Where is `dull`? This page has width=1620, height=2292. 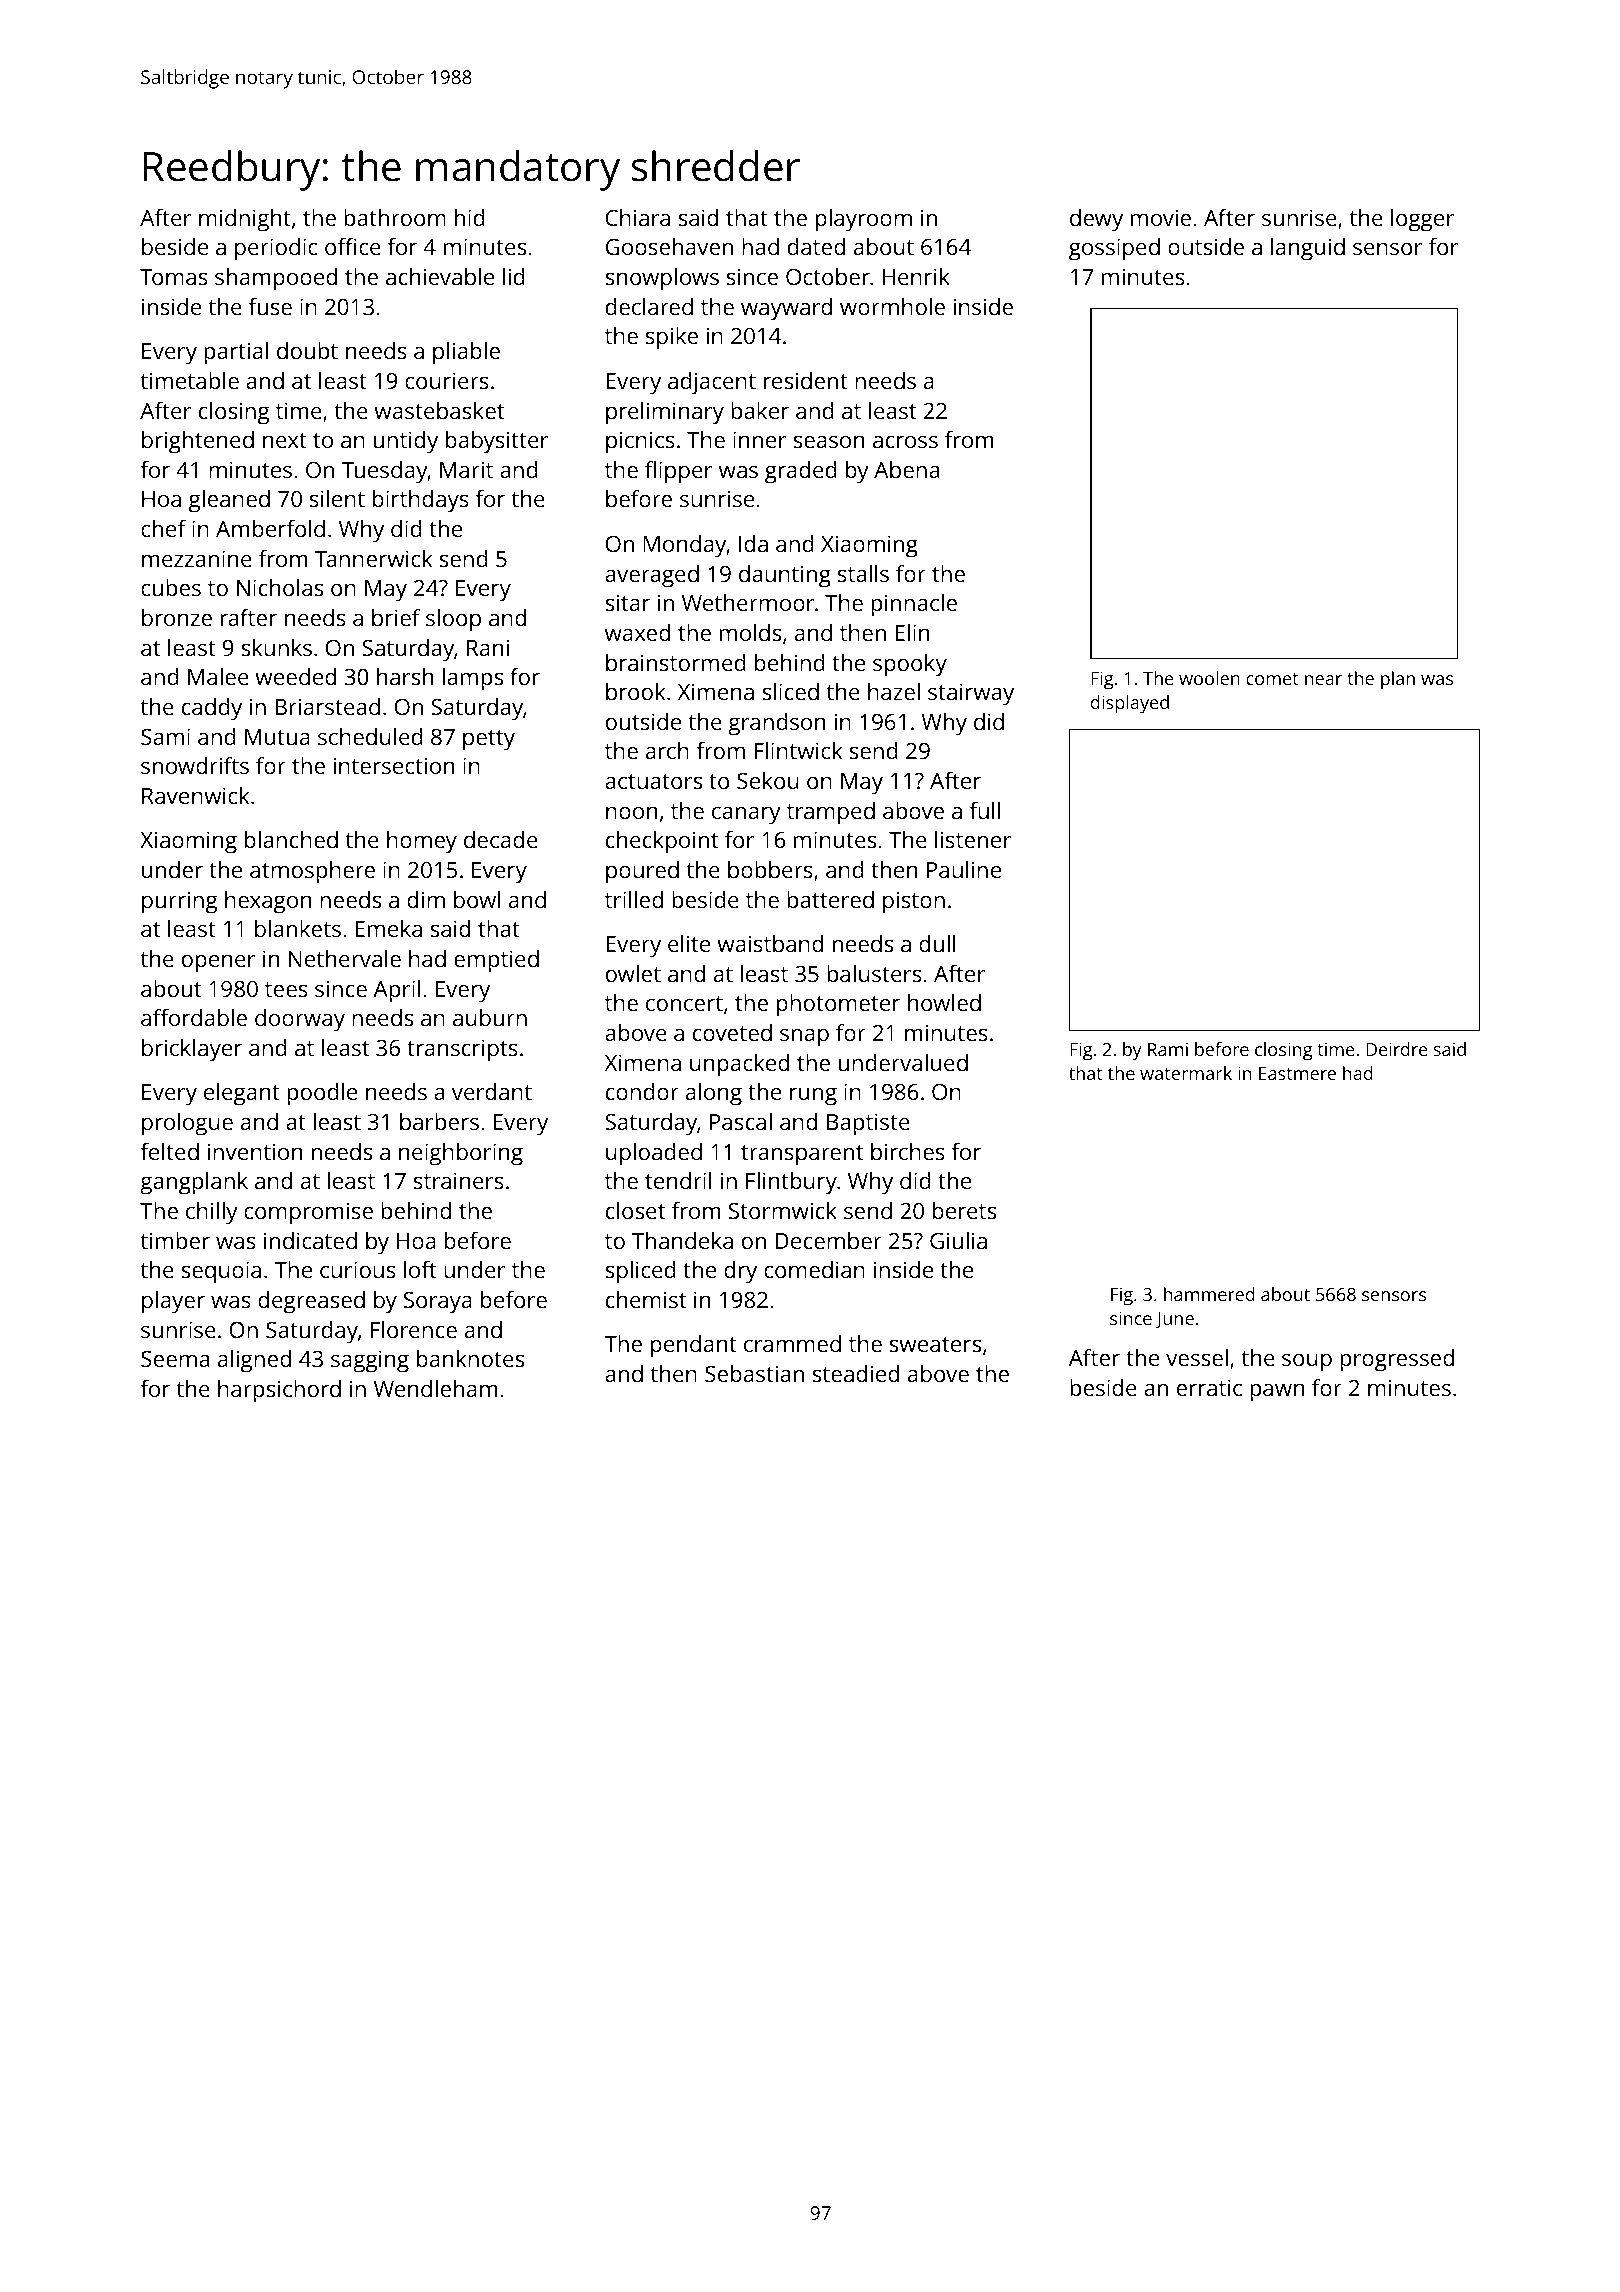
dull is located at coordinates (937, 943).
